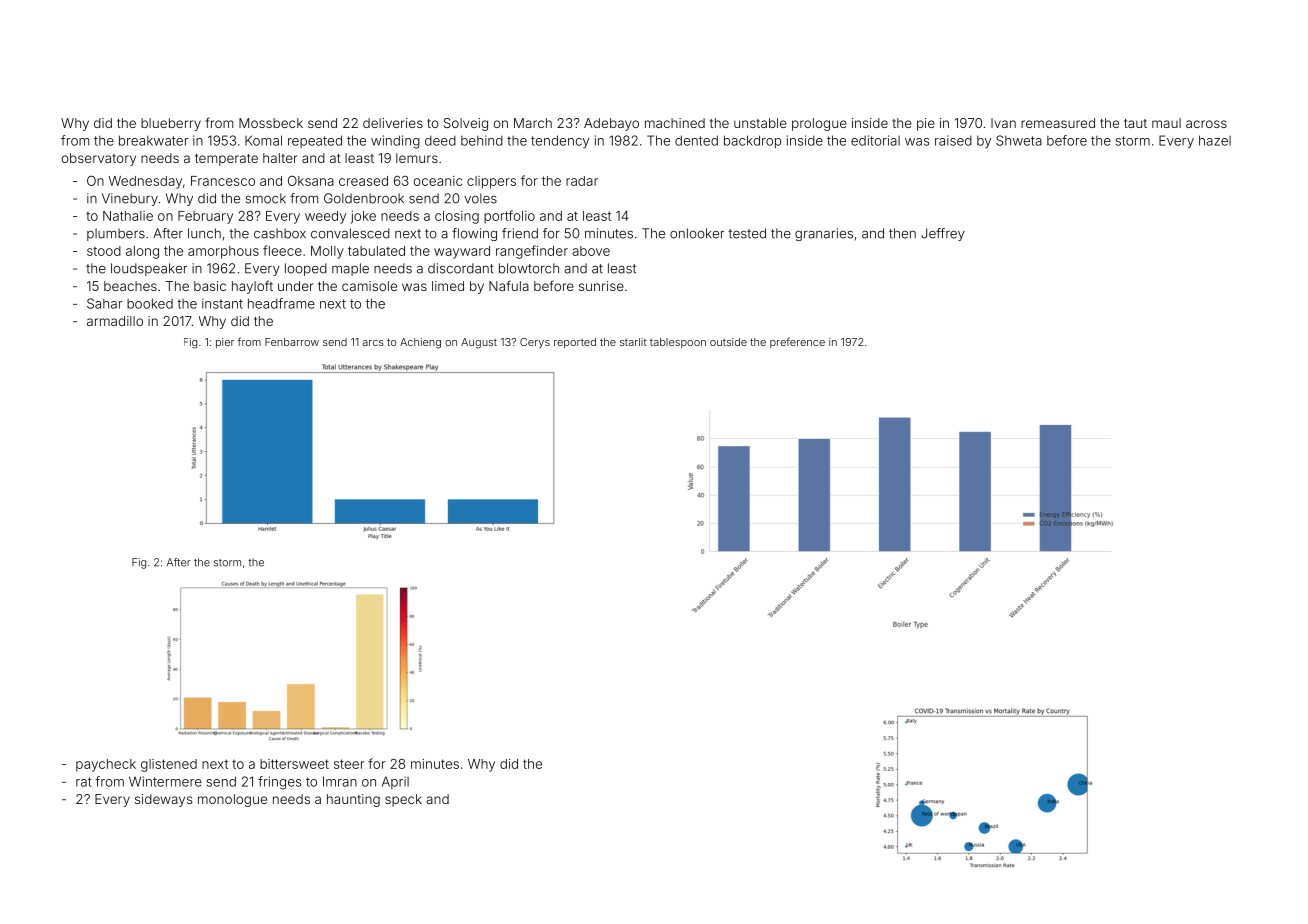 This screenshot has height=924, width=1308. What do you see at coordinates (353, 800) in the screenshot?
I see `haunting` at bounding box center [353, 800].
